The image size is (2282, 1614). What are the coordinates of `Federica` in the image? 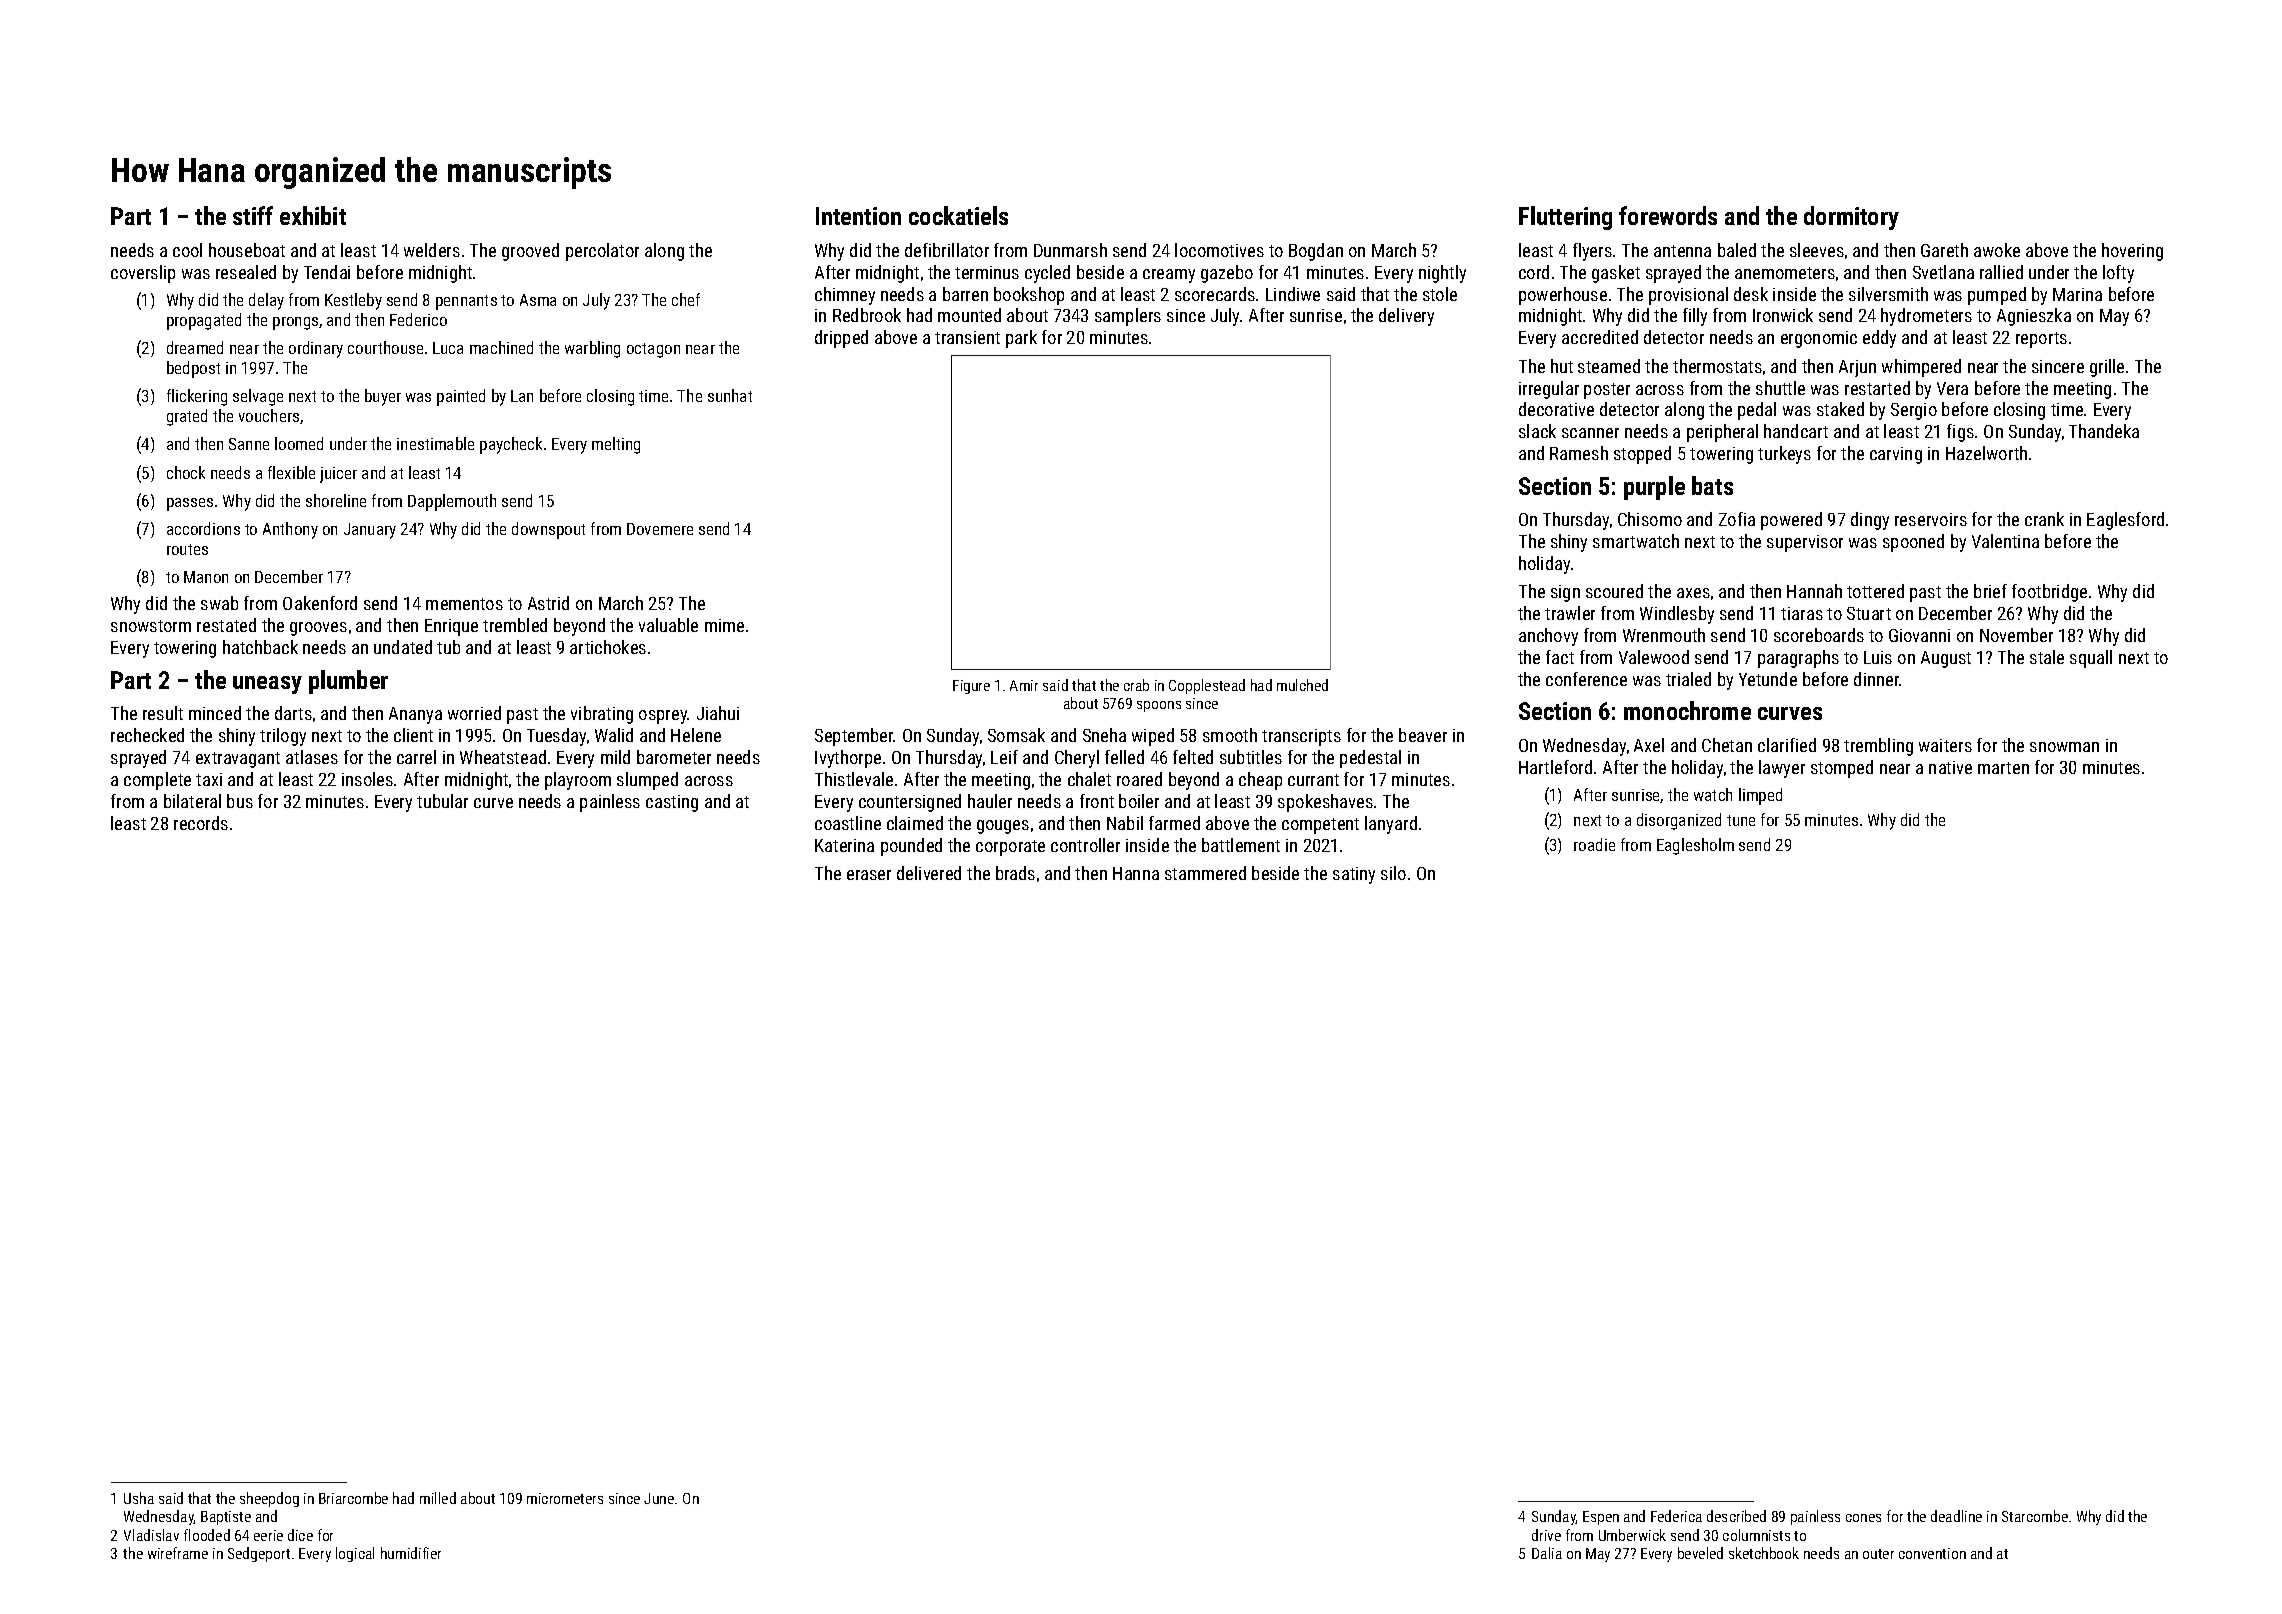 It's located at (1676, 1516).
